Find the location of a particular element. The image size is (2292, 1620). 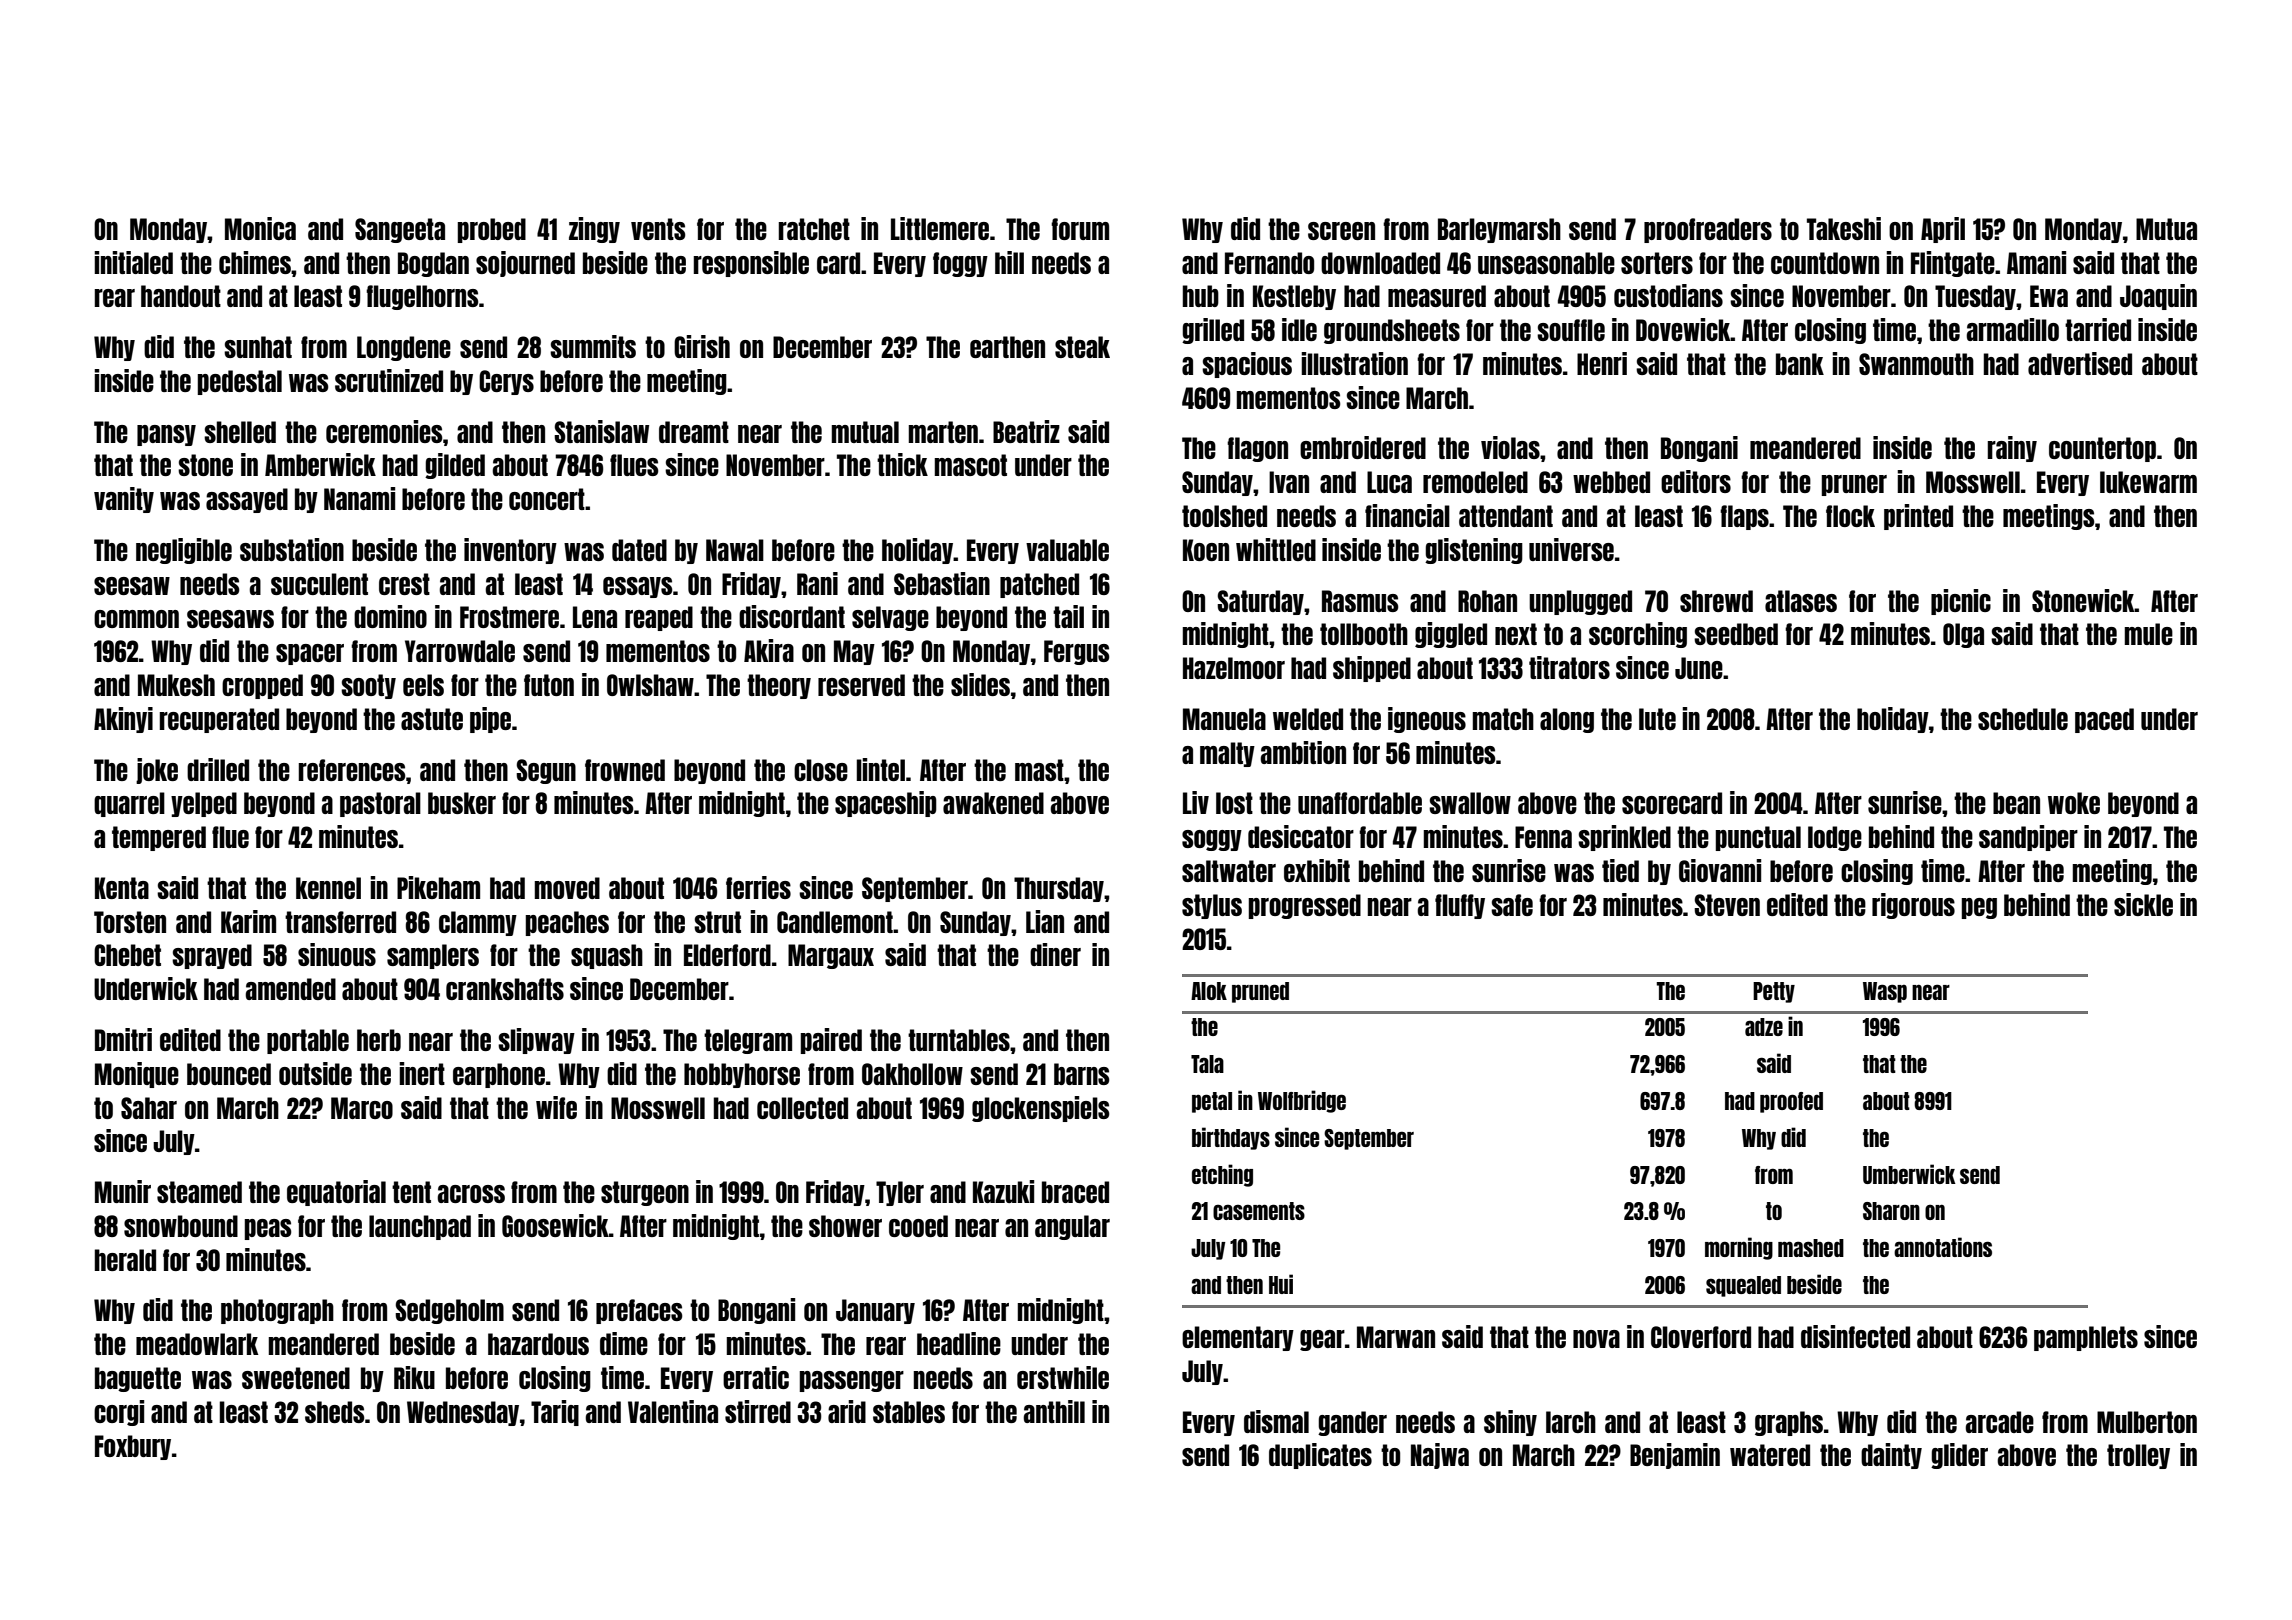

April is located at coordinates (1943, 230).
